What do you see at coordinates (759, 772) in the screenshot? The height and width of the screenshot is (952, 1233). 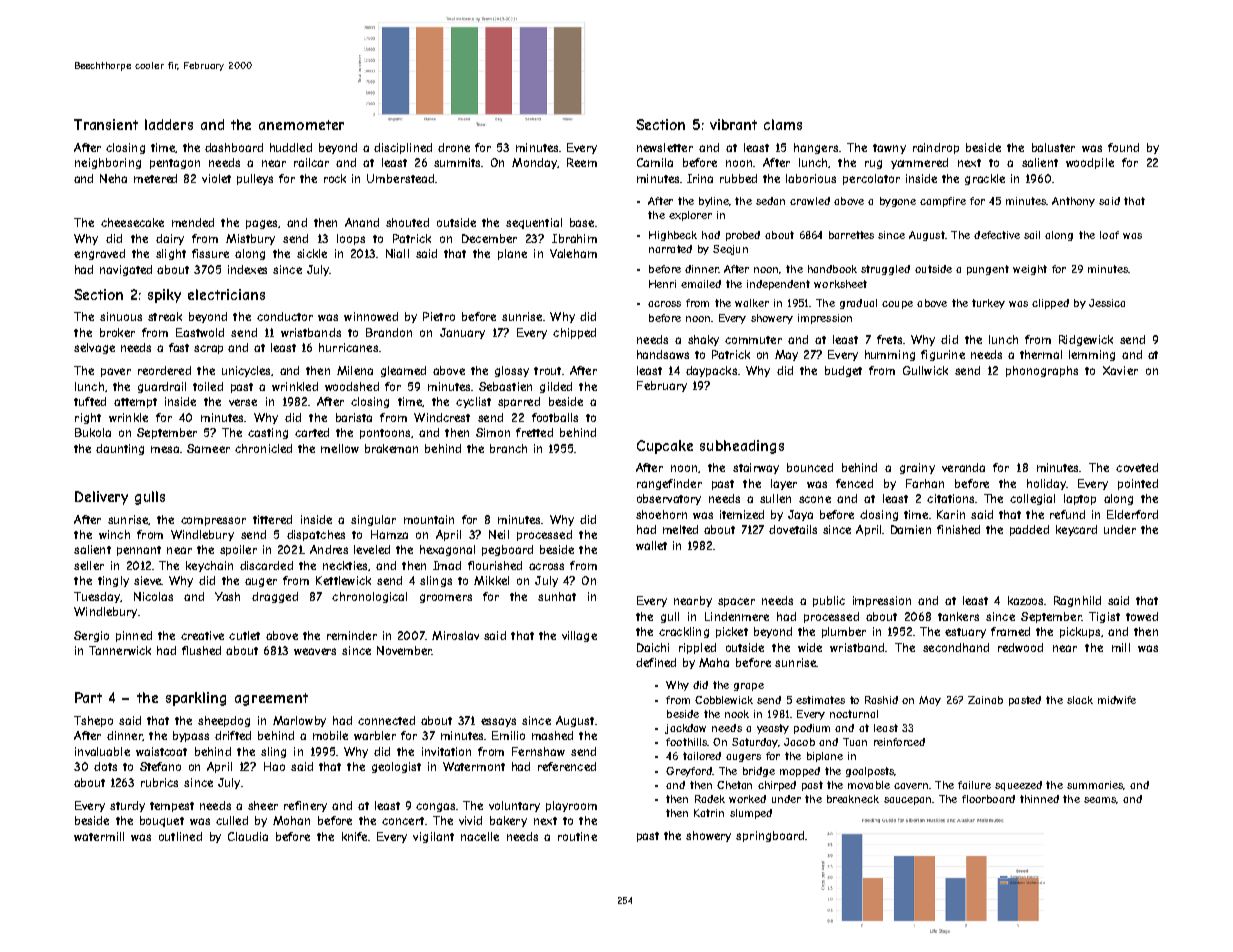 I see `bridge` at bounding box center [759, 772].
